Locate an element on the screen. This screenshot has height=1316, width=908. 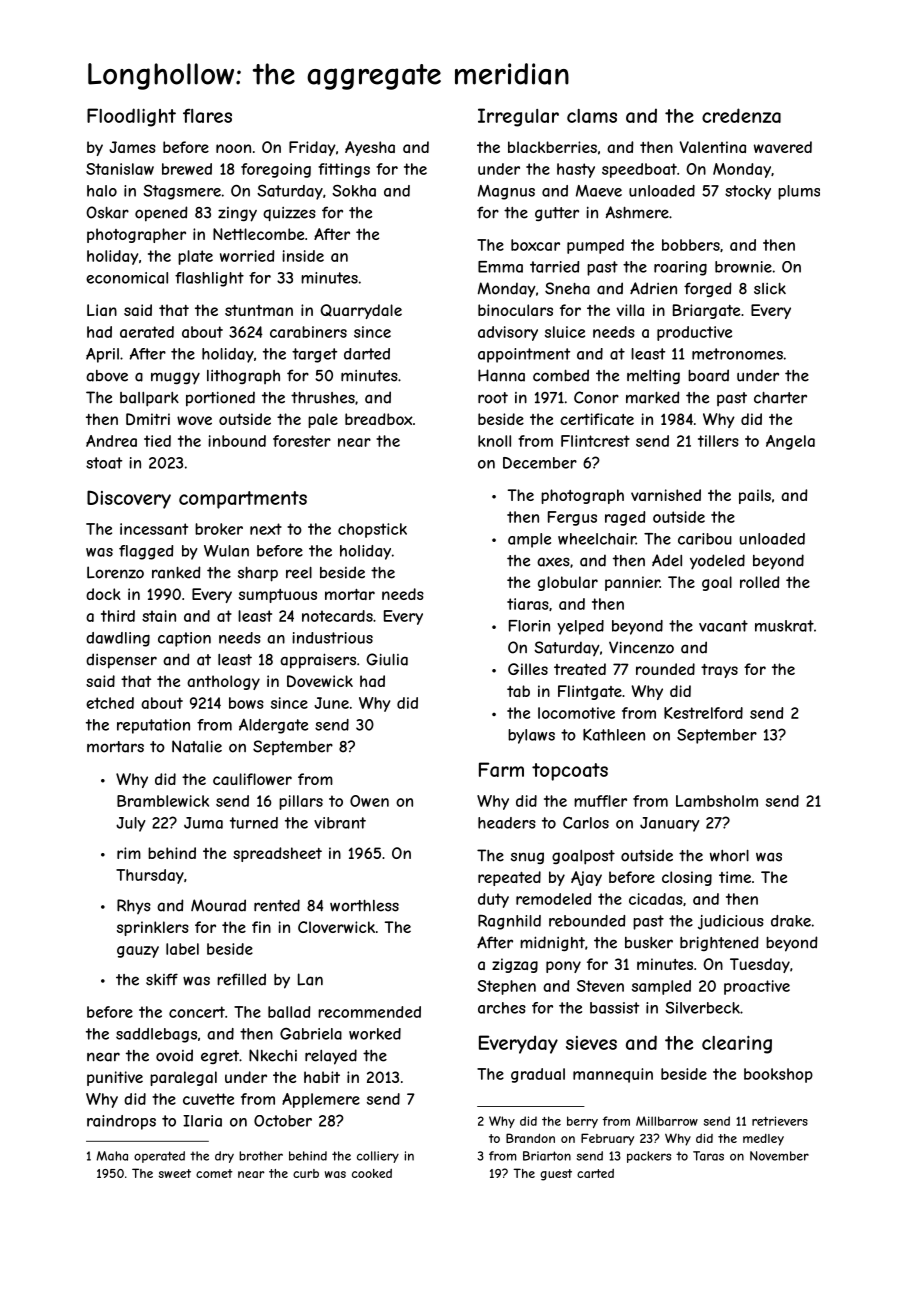
slick is located at coordinates (770, 289).
